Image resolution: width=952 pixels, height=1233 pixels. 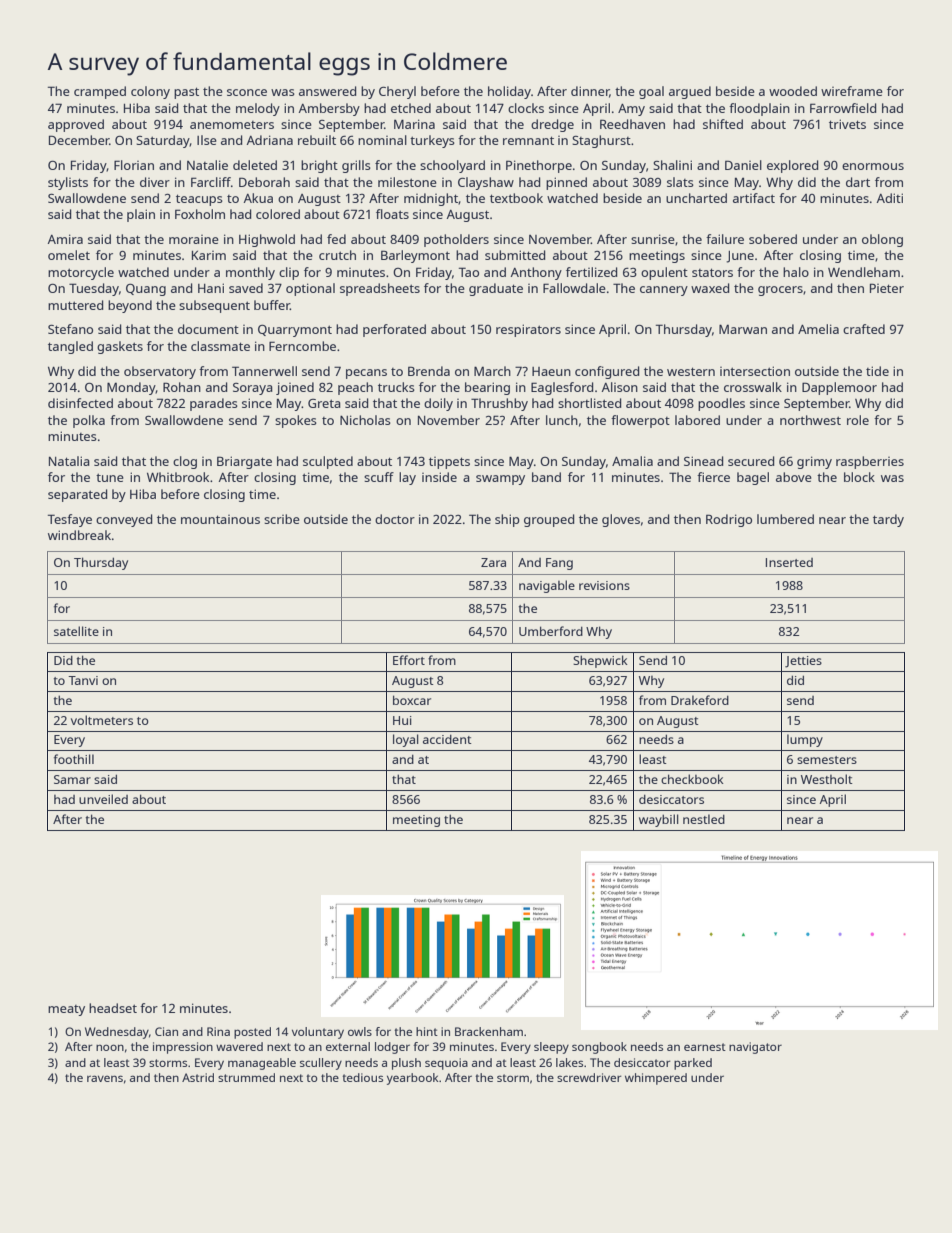 What do you see at coordinates (246, 1077) in the screenshot?
I see `strummed` at bounding box center [246, 1077].
